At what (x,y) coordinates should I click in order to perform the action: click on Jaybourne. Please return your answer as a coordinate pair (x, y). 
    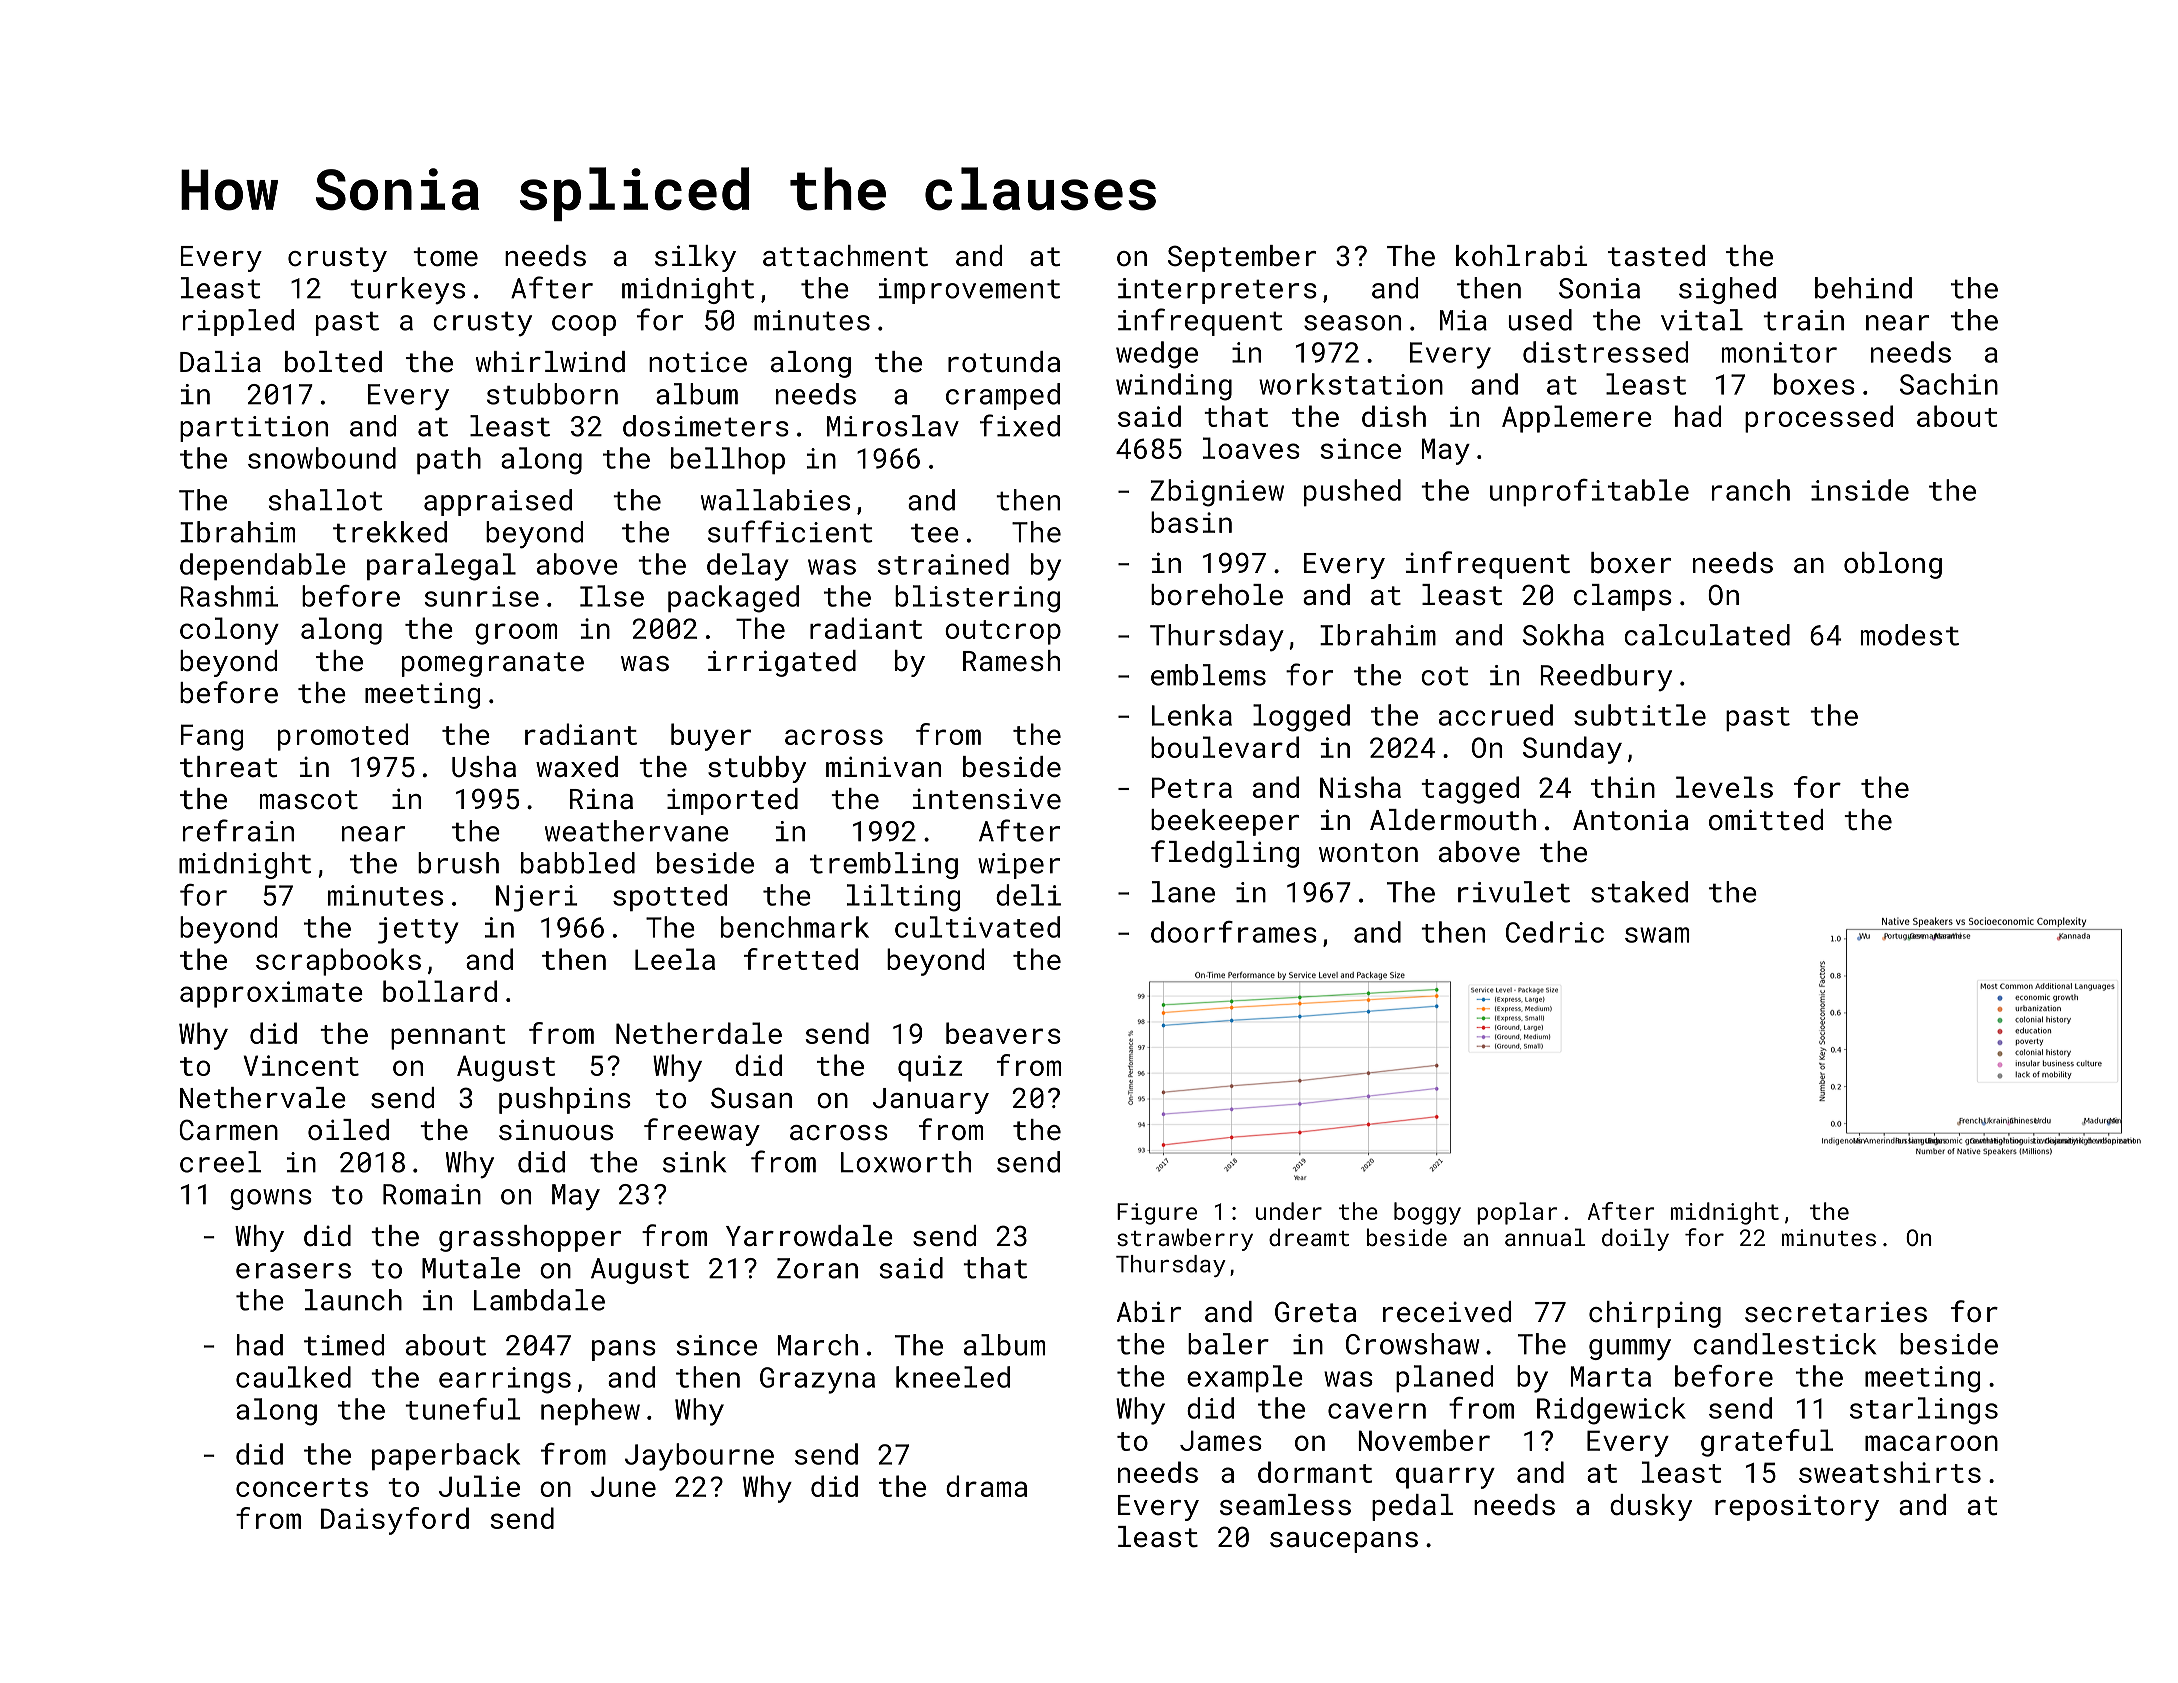
    Looking at the image, I should click on (699, 1457).
